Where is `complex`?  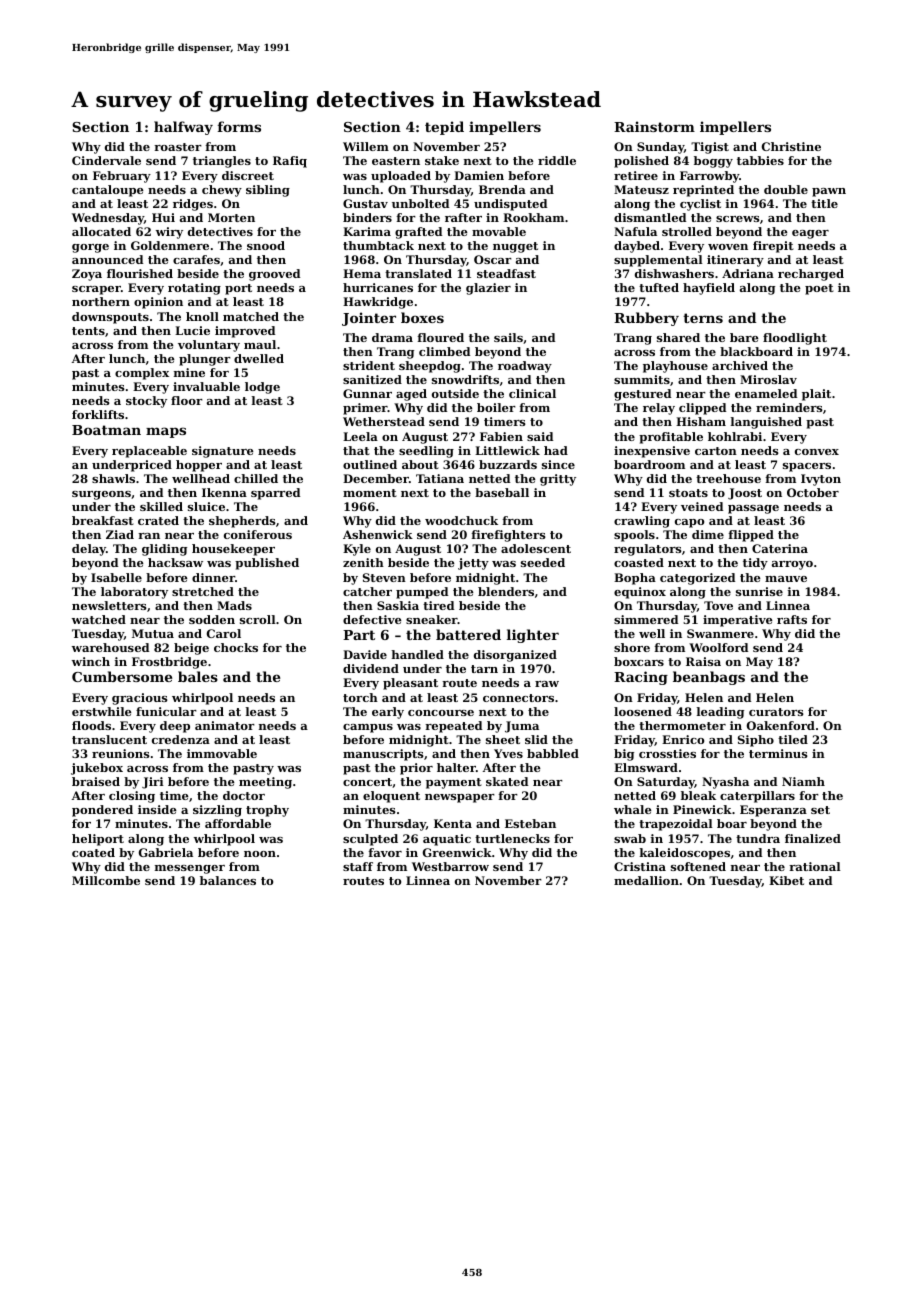 complex is located at coordinates (142, 374).
